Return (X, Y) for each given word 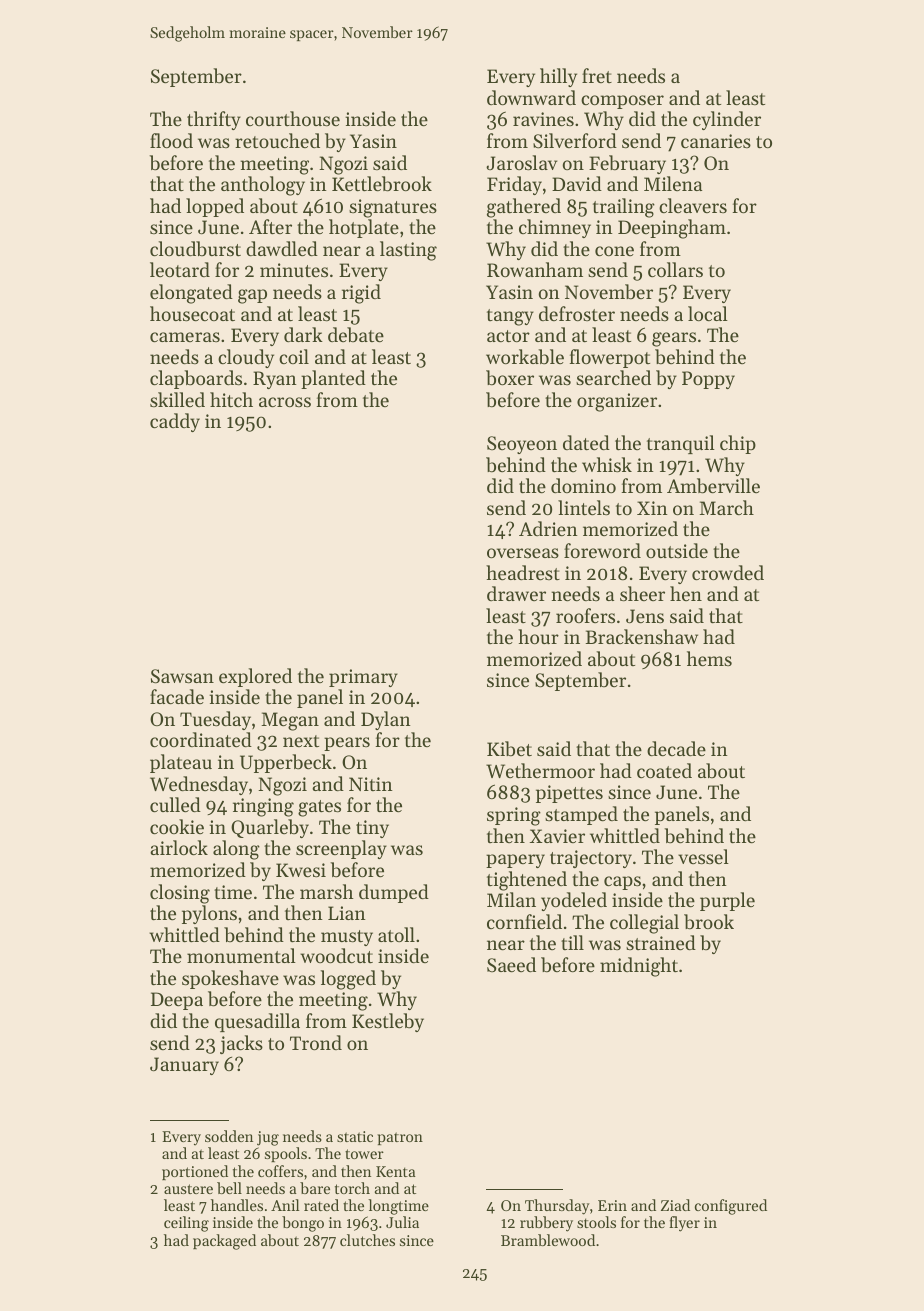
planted (333, 379)
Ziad (675, 1205)
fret (597, 75)
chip (738, 444)
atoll (396, 934)
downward (531, 97)
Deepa (177, 1001)
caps (622, 883)
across (285, 402)
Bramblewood (548, 1240)
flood (171, 140)
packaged (224, 1242)
